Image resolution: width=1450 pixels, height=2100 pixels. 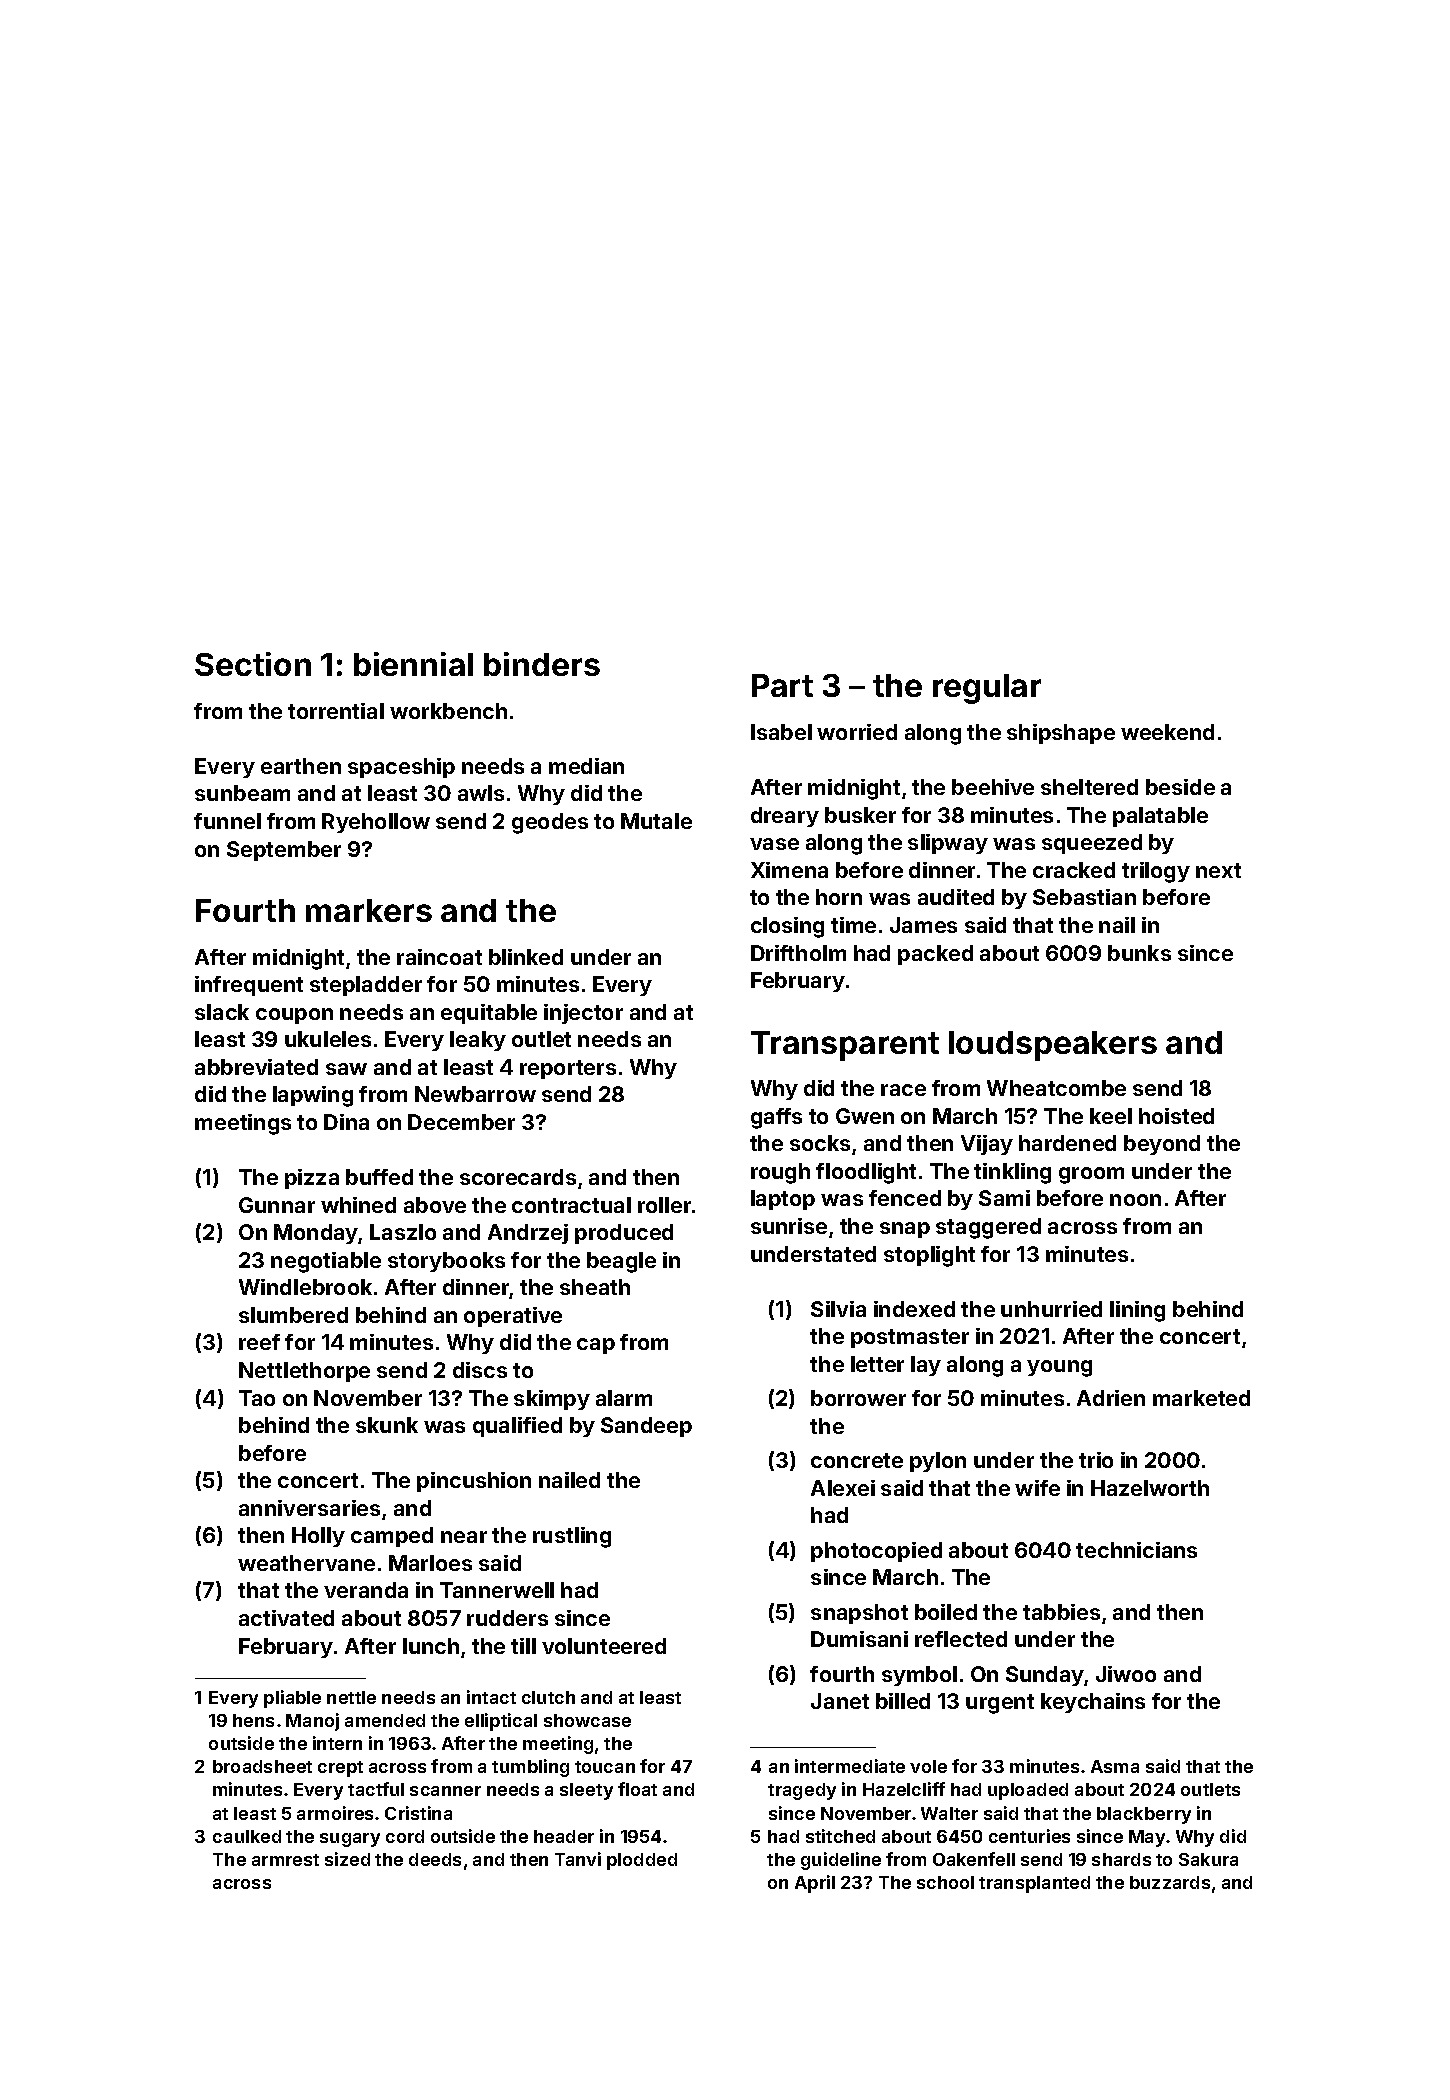 What do you see at coordinates (572, 1537) in the page?
I see `rustling` at bounding box center [572, 1537].
